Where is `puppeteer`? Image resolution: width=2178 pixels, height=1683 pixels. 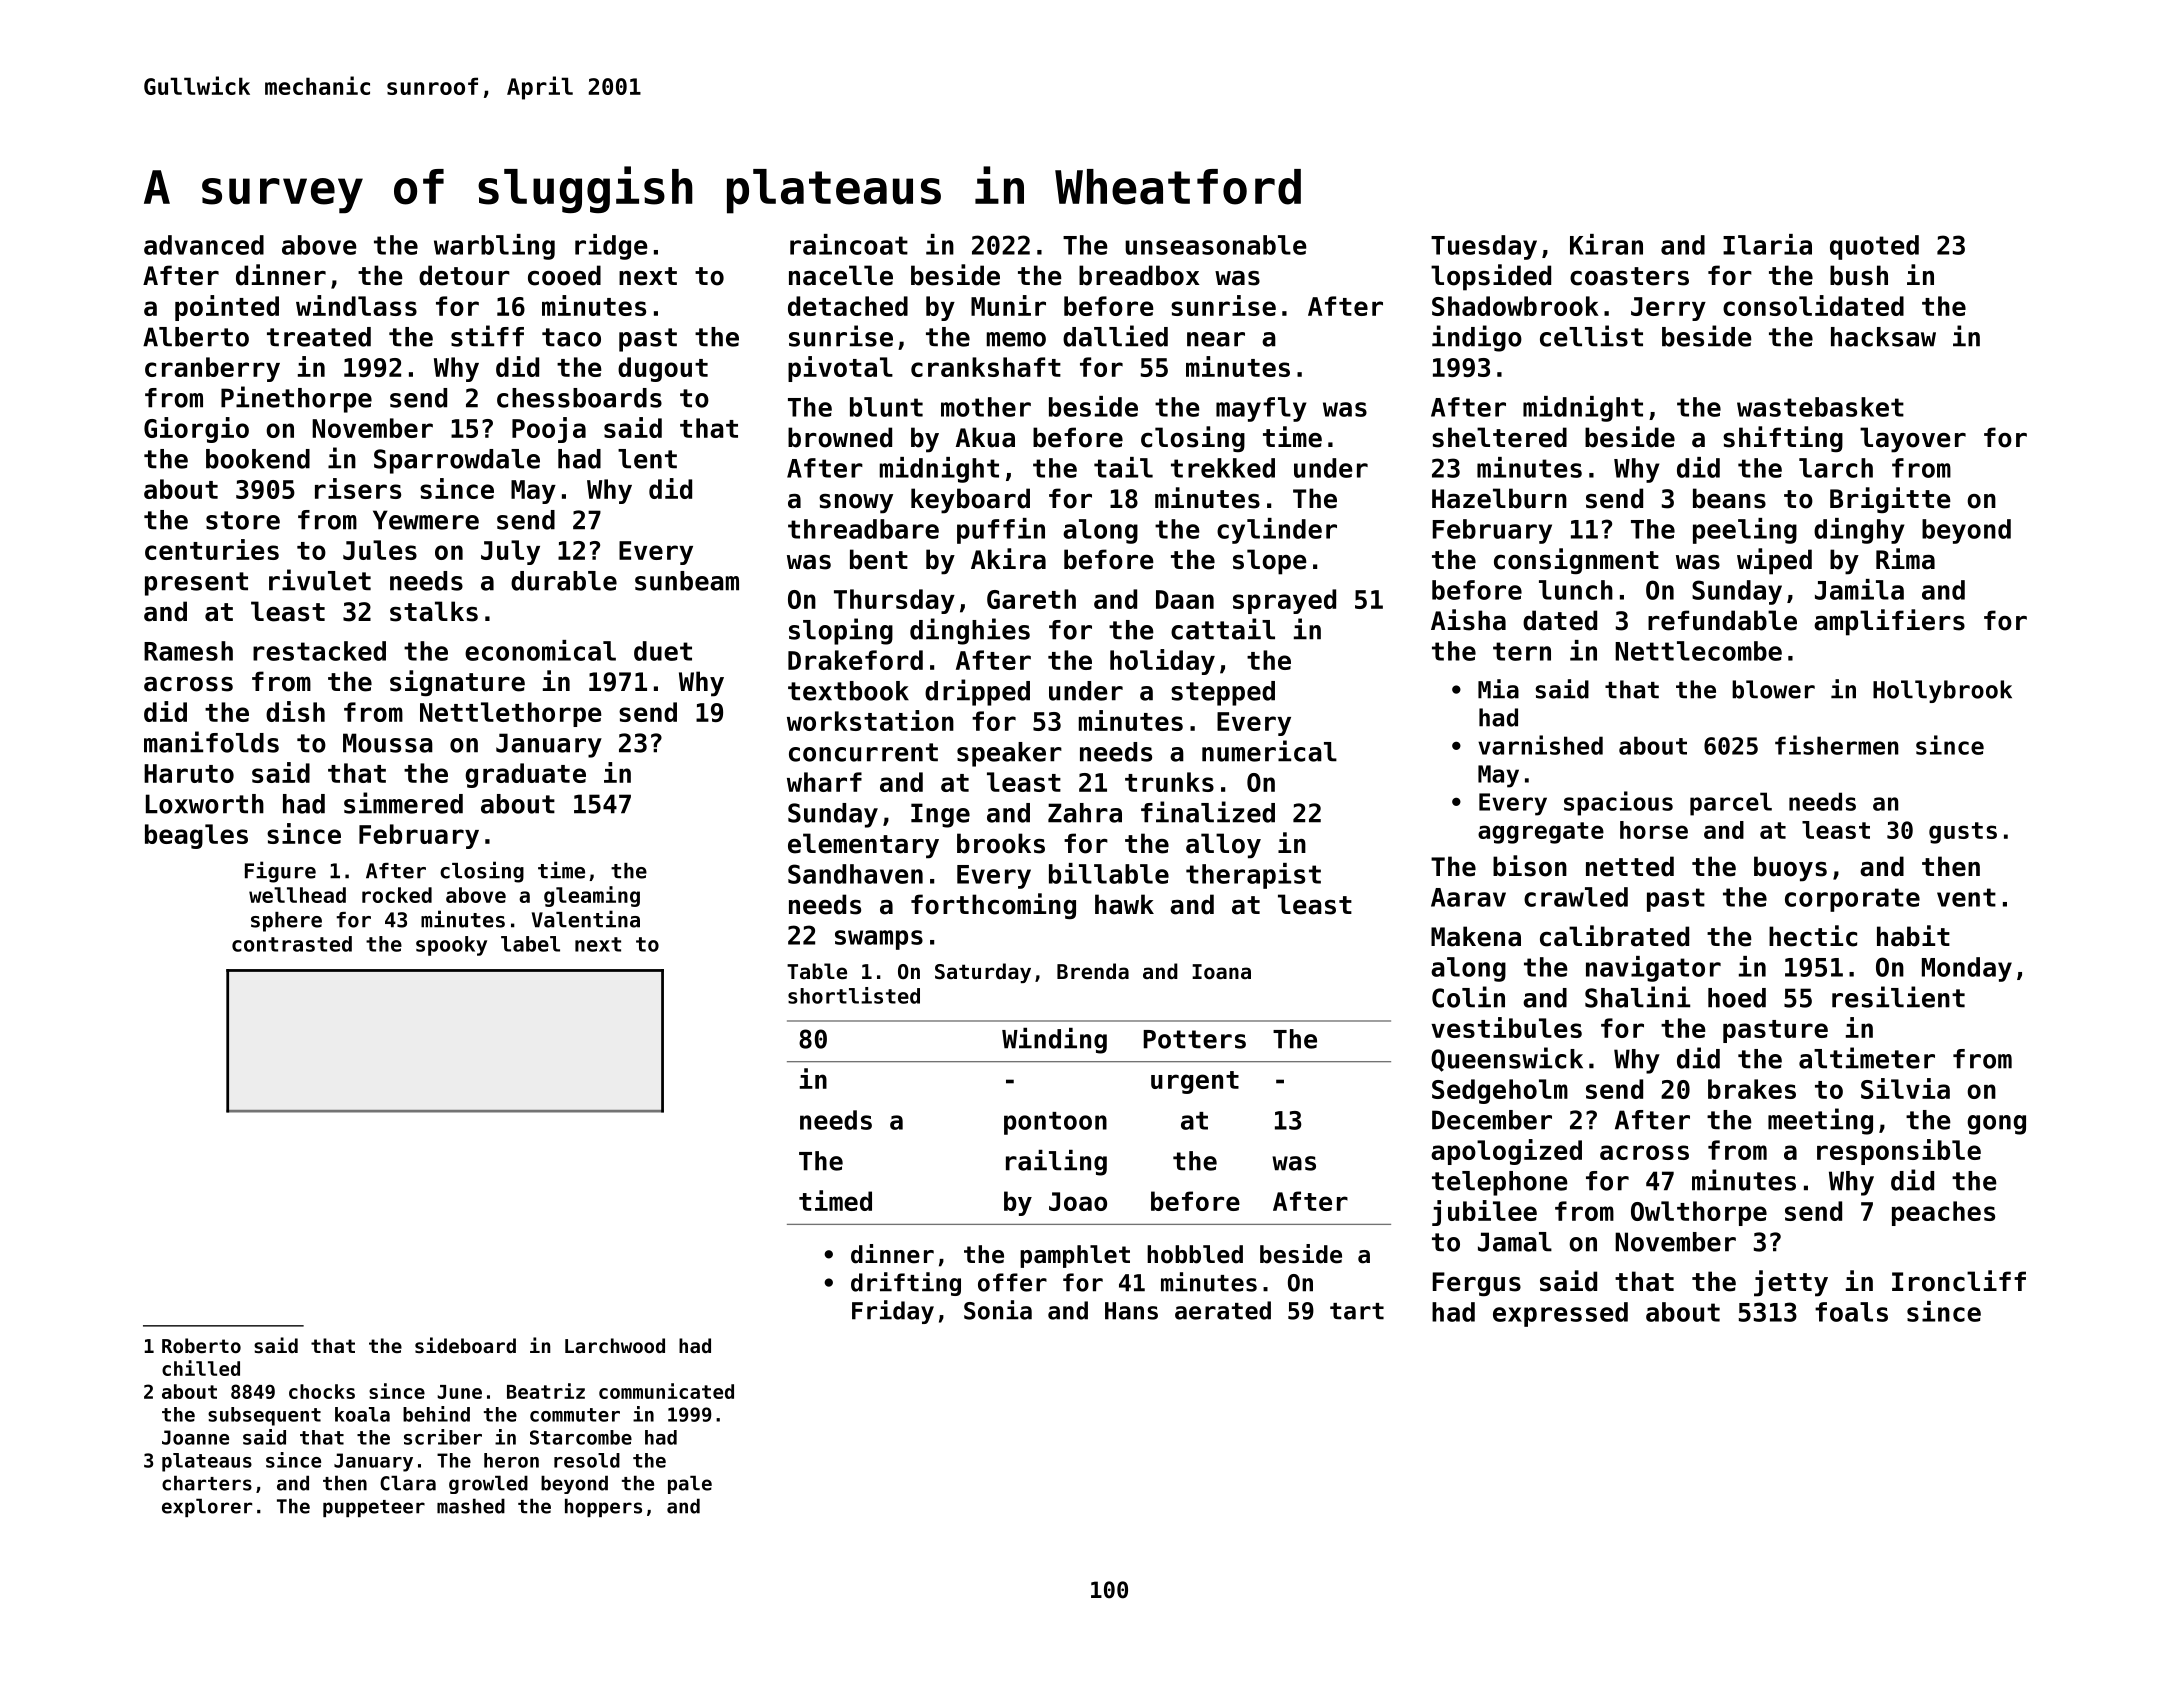 puppeteer is located at coordinates (374, 1508).
